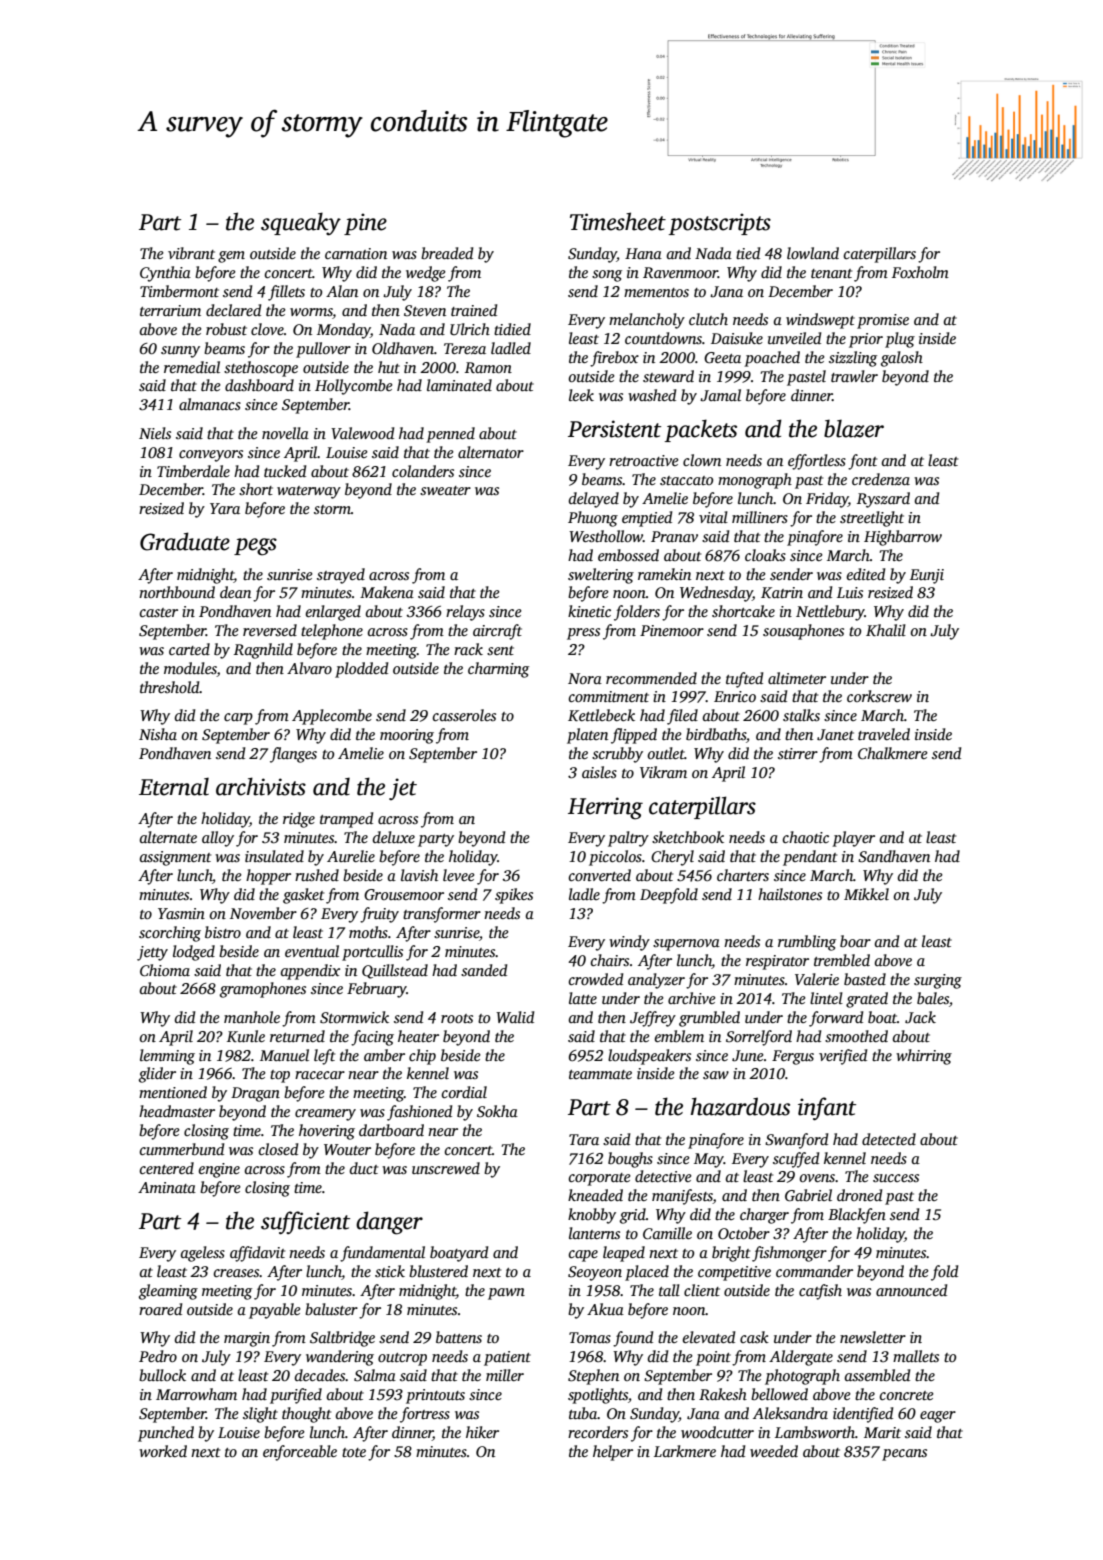 The width and height of the screenshot is (1103, 1560). I want to click on blazer, so click(854, 428).
